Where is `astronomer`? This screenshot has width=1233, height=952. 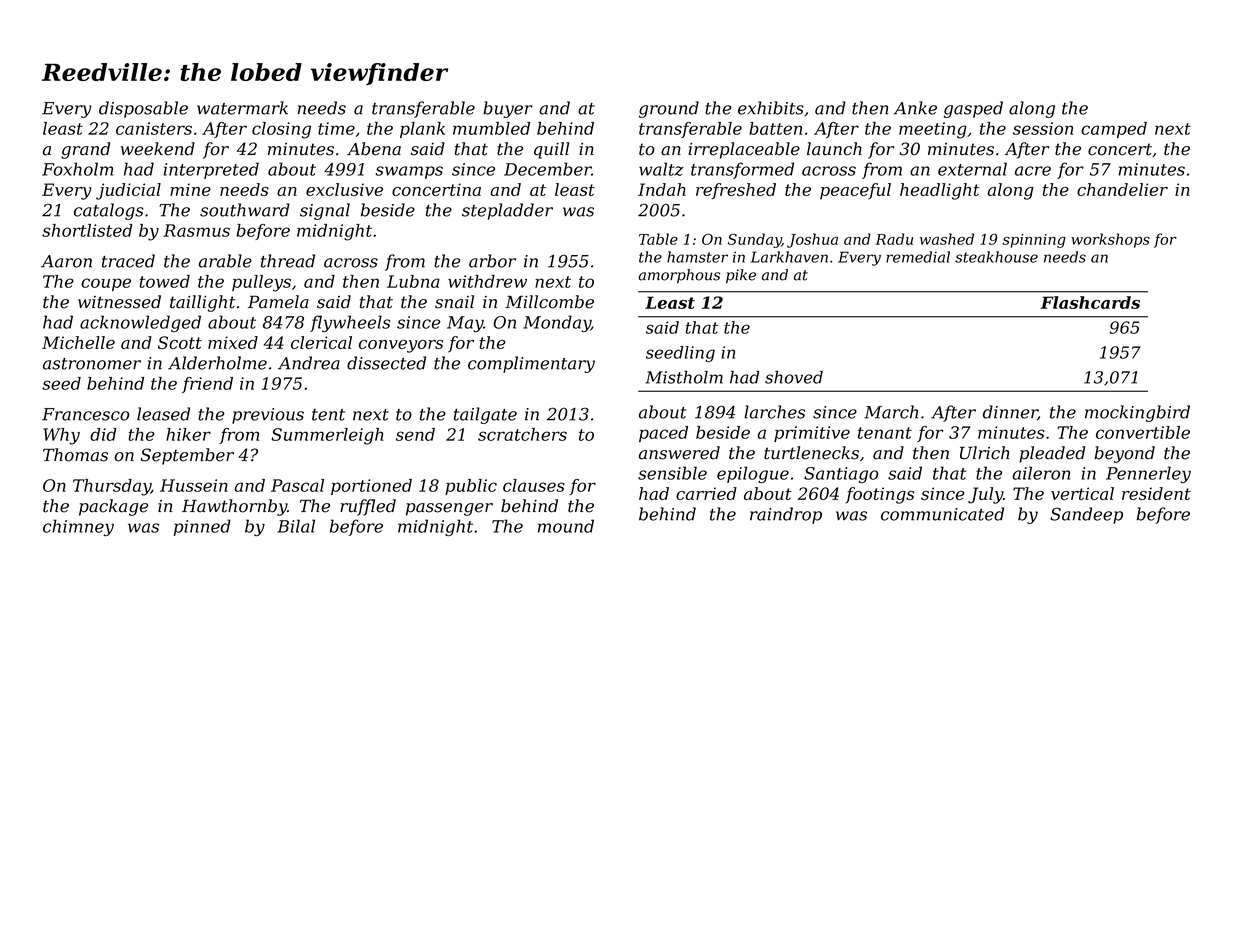
astronomer is located at coordinates (92, 364).
